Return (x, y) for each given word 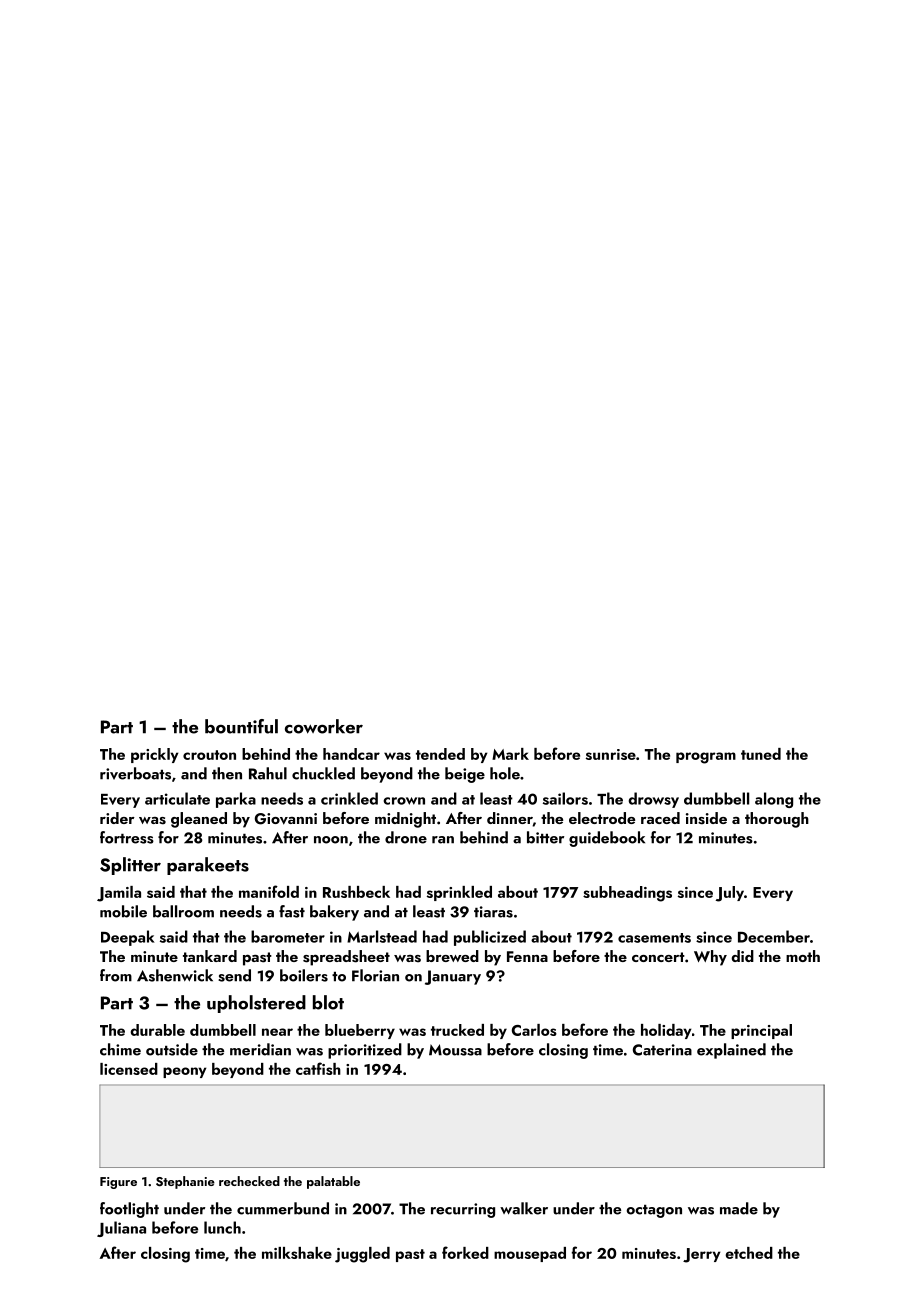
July (730, 894)
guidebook (607, 839)
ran (443, 840)
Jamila (119, 894)
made (739, 1208)
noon (331, 840)
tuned (761, 754)
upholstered (256, 1004)
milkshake (297, 1253)
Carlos (534, 1030)
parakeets (208, 866)
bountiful (241, 726)
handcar (351, 754)
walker (524, 1208)
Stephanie (185, 1182)
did (742, 956)
